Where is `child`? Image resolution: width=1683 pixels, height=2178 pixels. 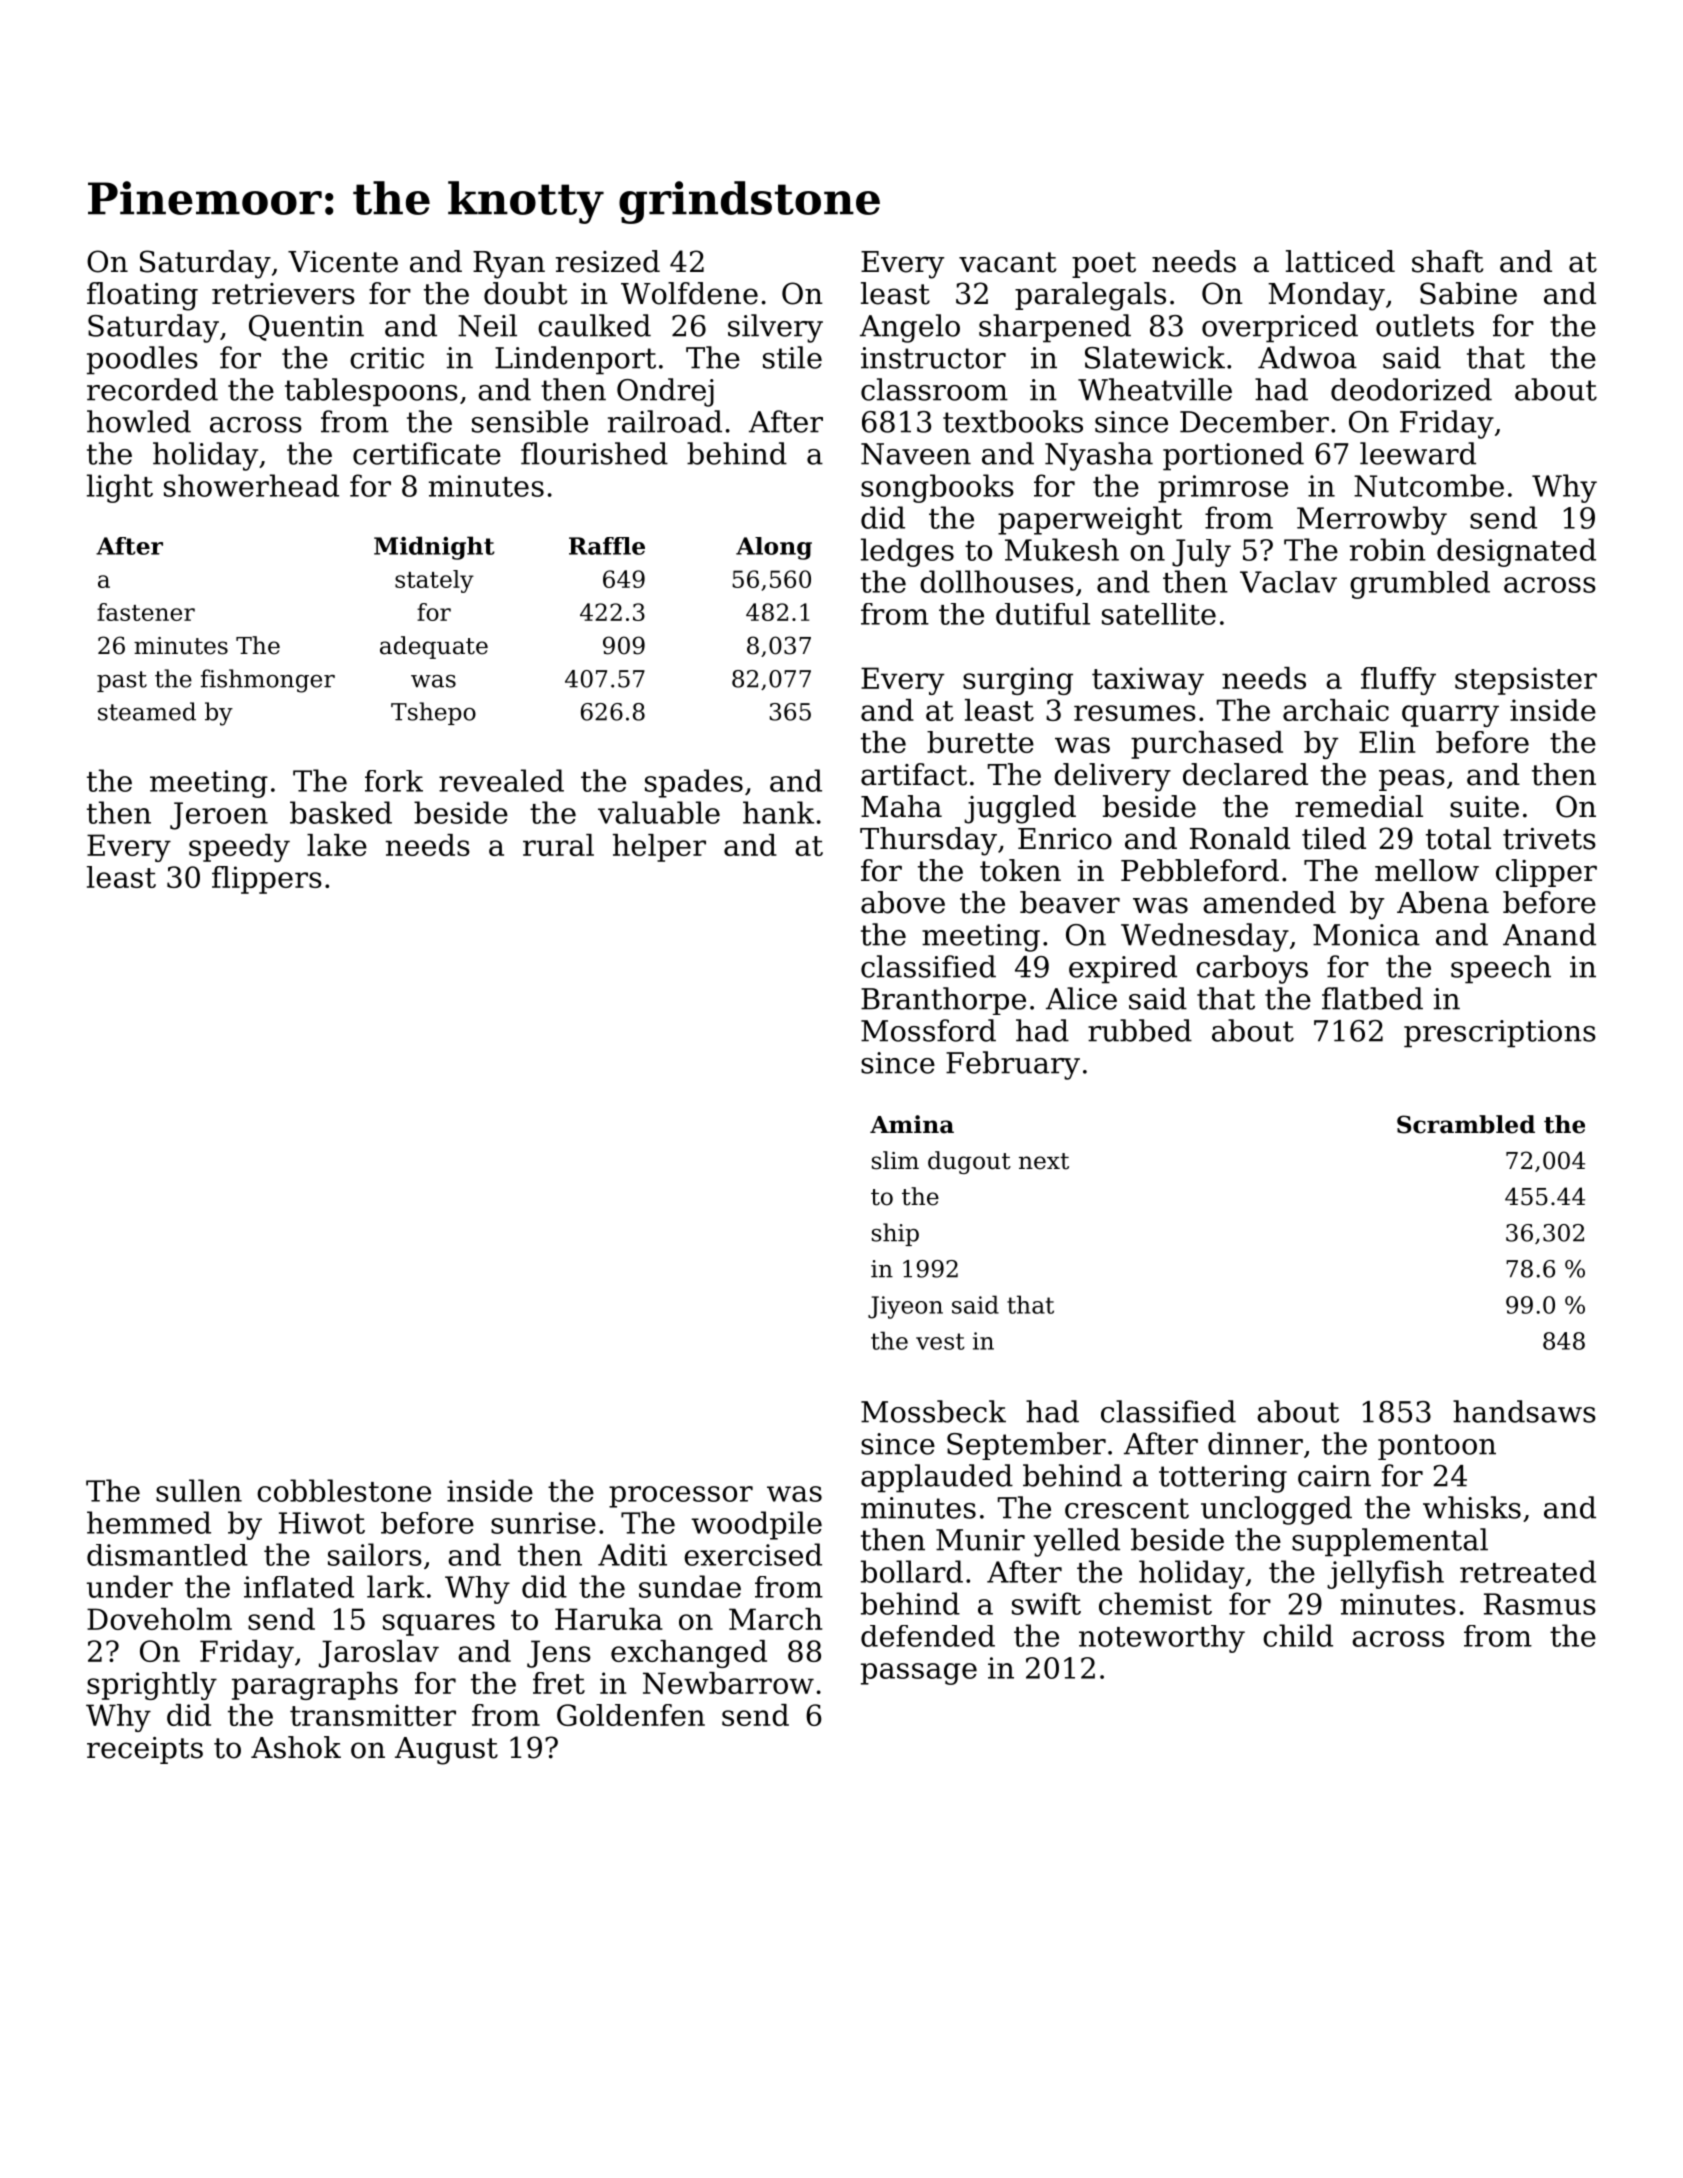
child is located at coordinates (1298, 1635).
